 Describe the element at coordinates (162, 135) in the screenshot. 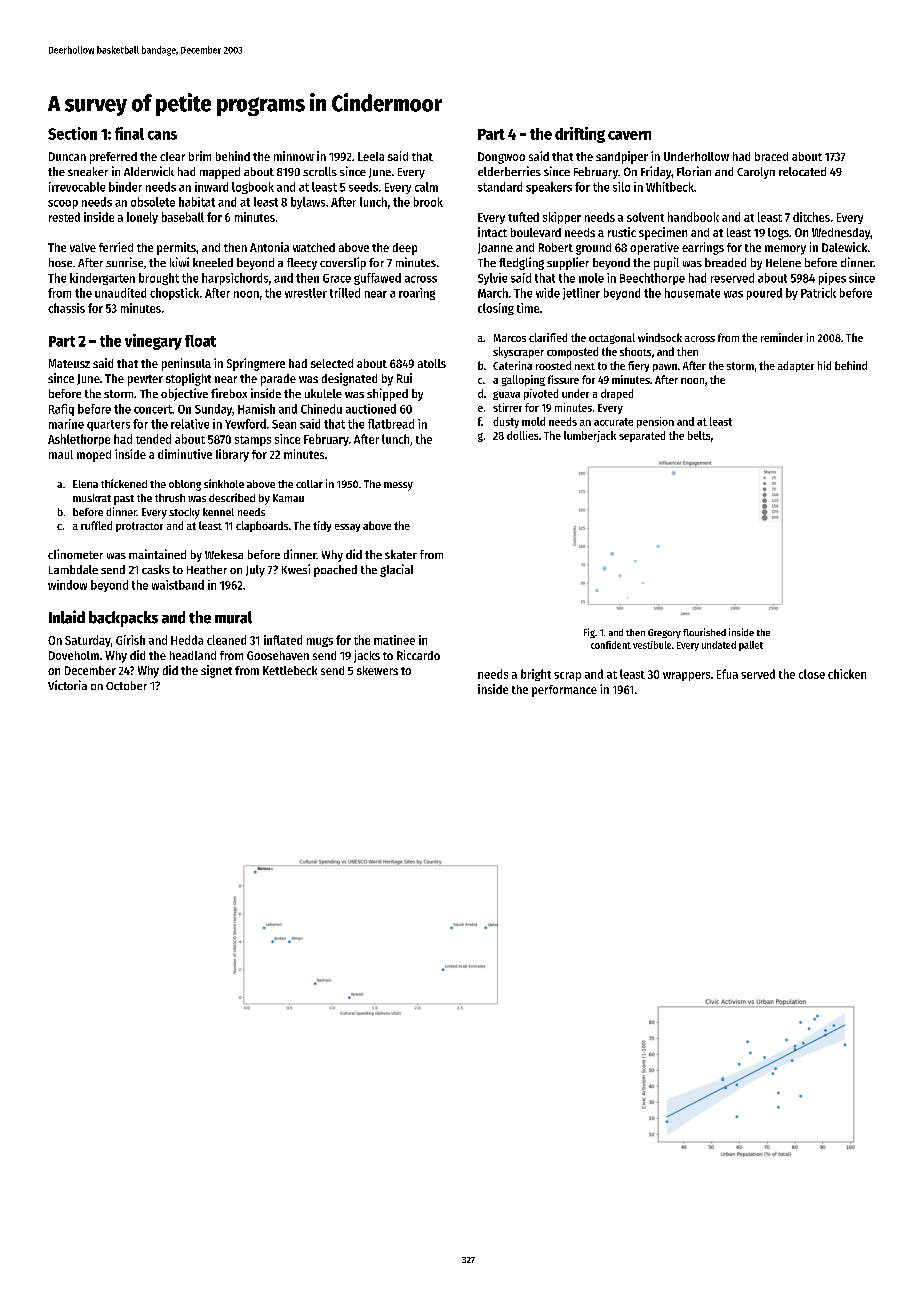

I see `cans` at that location.
